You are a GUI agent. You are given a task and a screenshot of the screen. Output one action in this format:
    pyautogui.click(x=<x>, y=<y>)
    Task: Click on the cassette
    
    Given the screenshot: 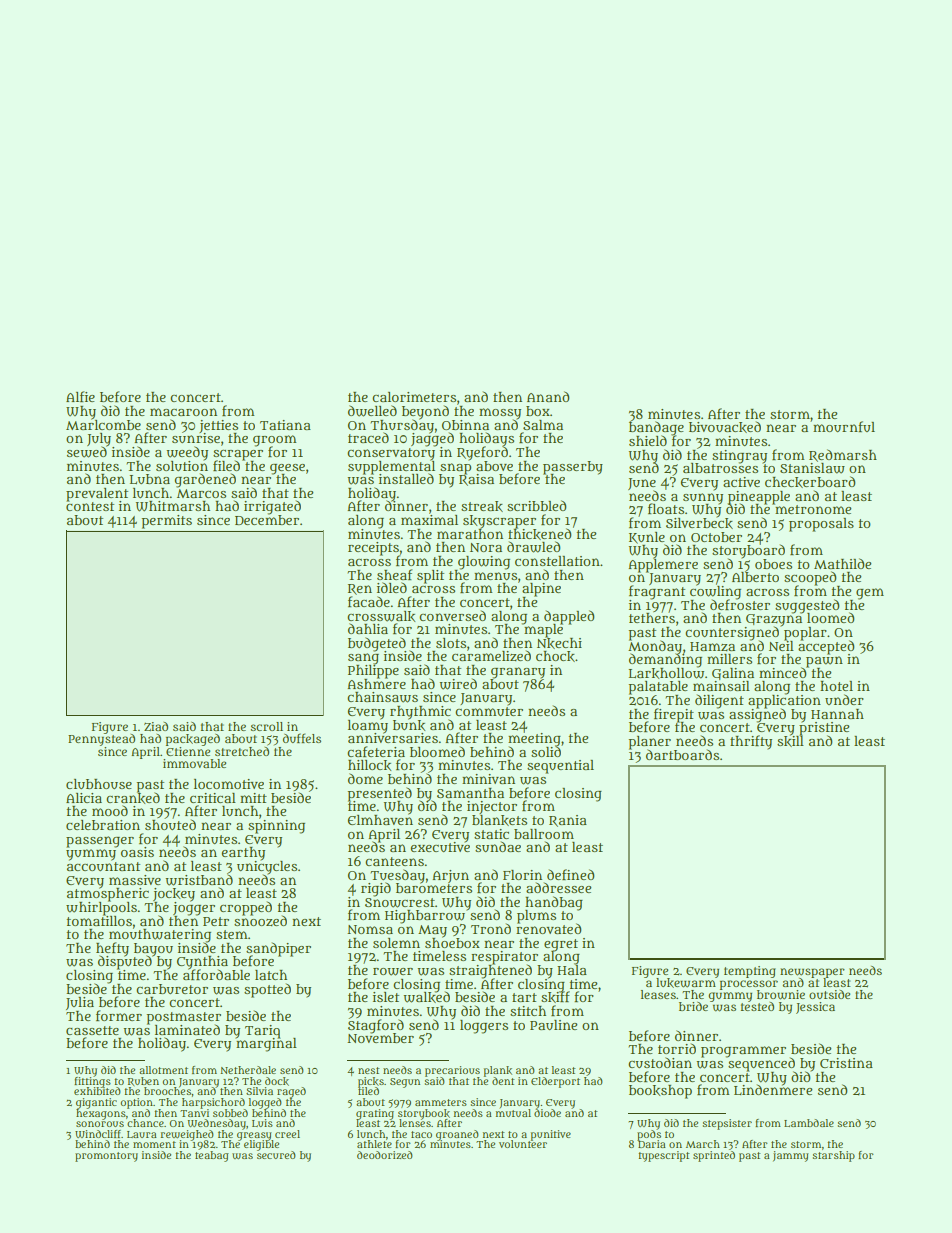 What is the action you would take?
    pyautogui.click(x=92, y=1030)
